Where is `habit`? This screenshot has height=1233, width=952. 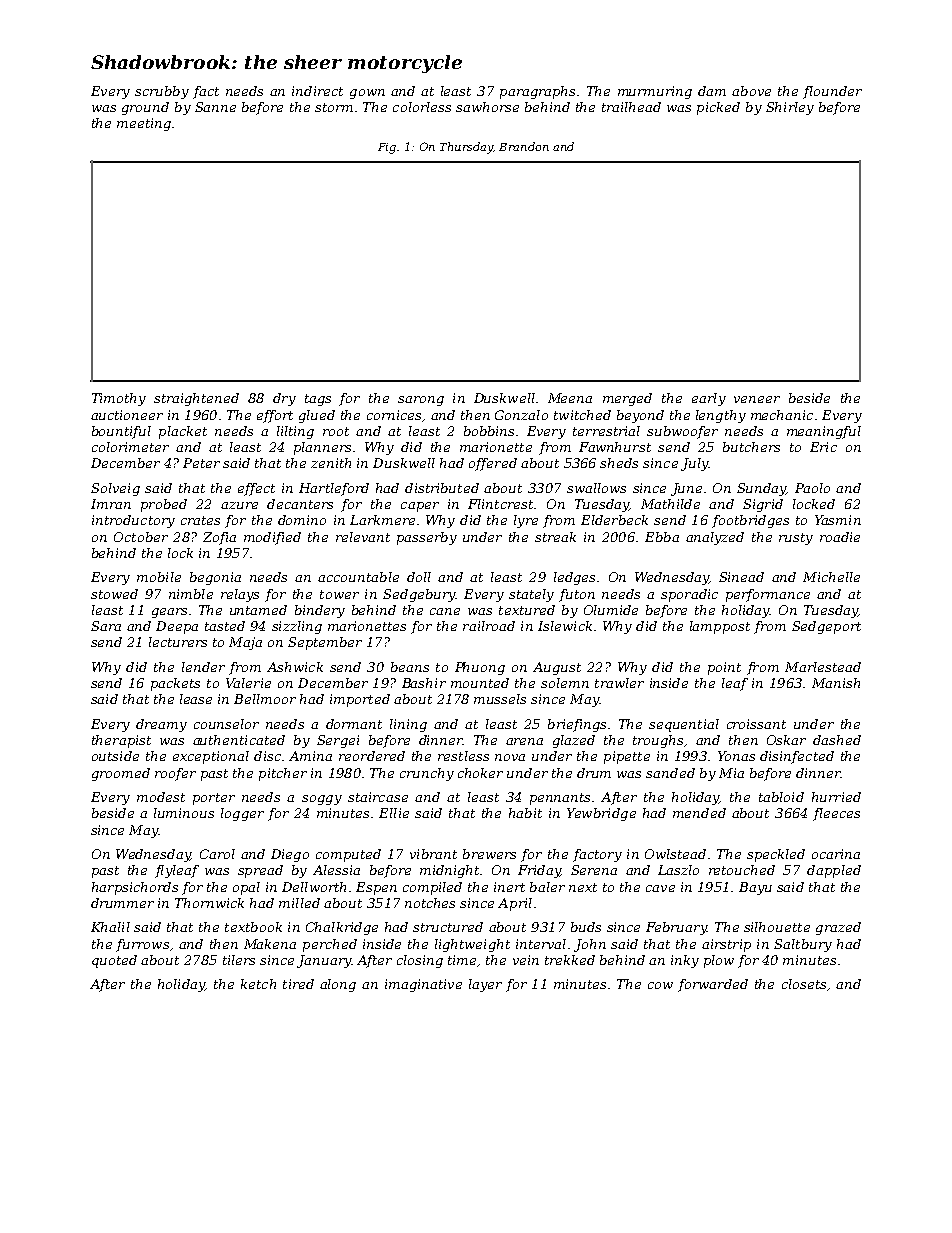 habit is located at coordinates (525, 813).
